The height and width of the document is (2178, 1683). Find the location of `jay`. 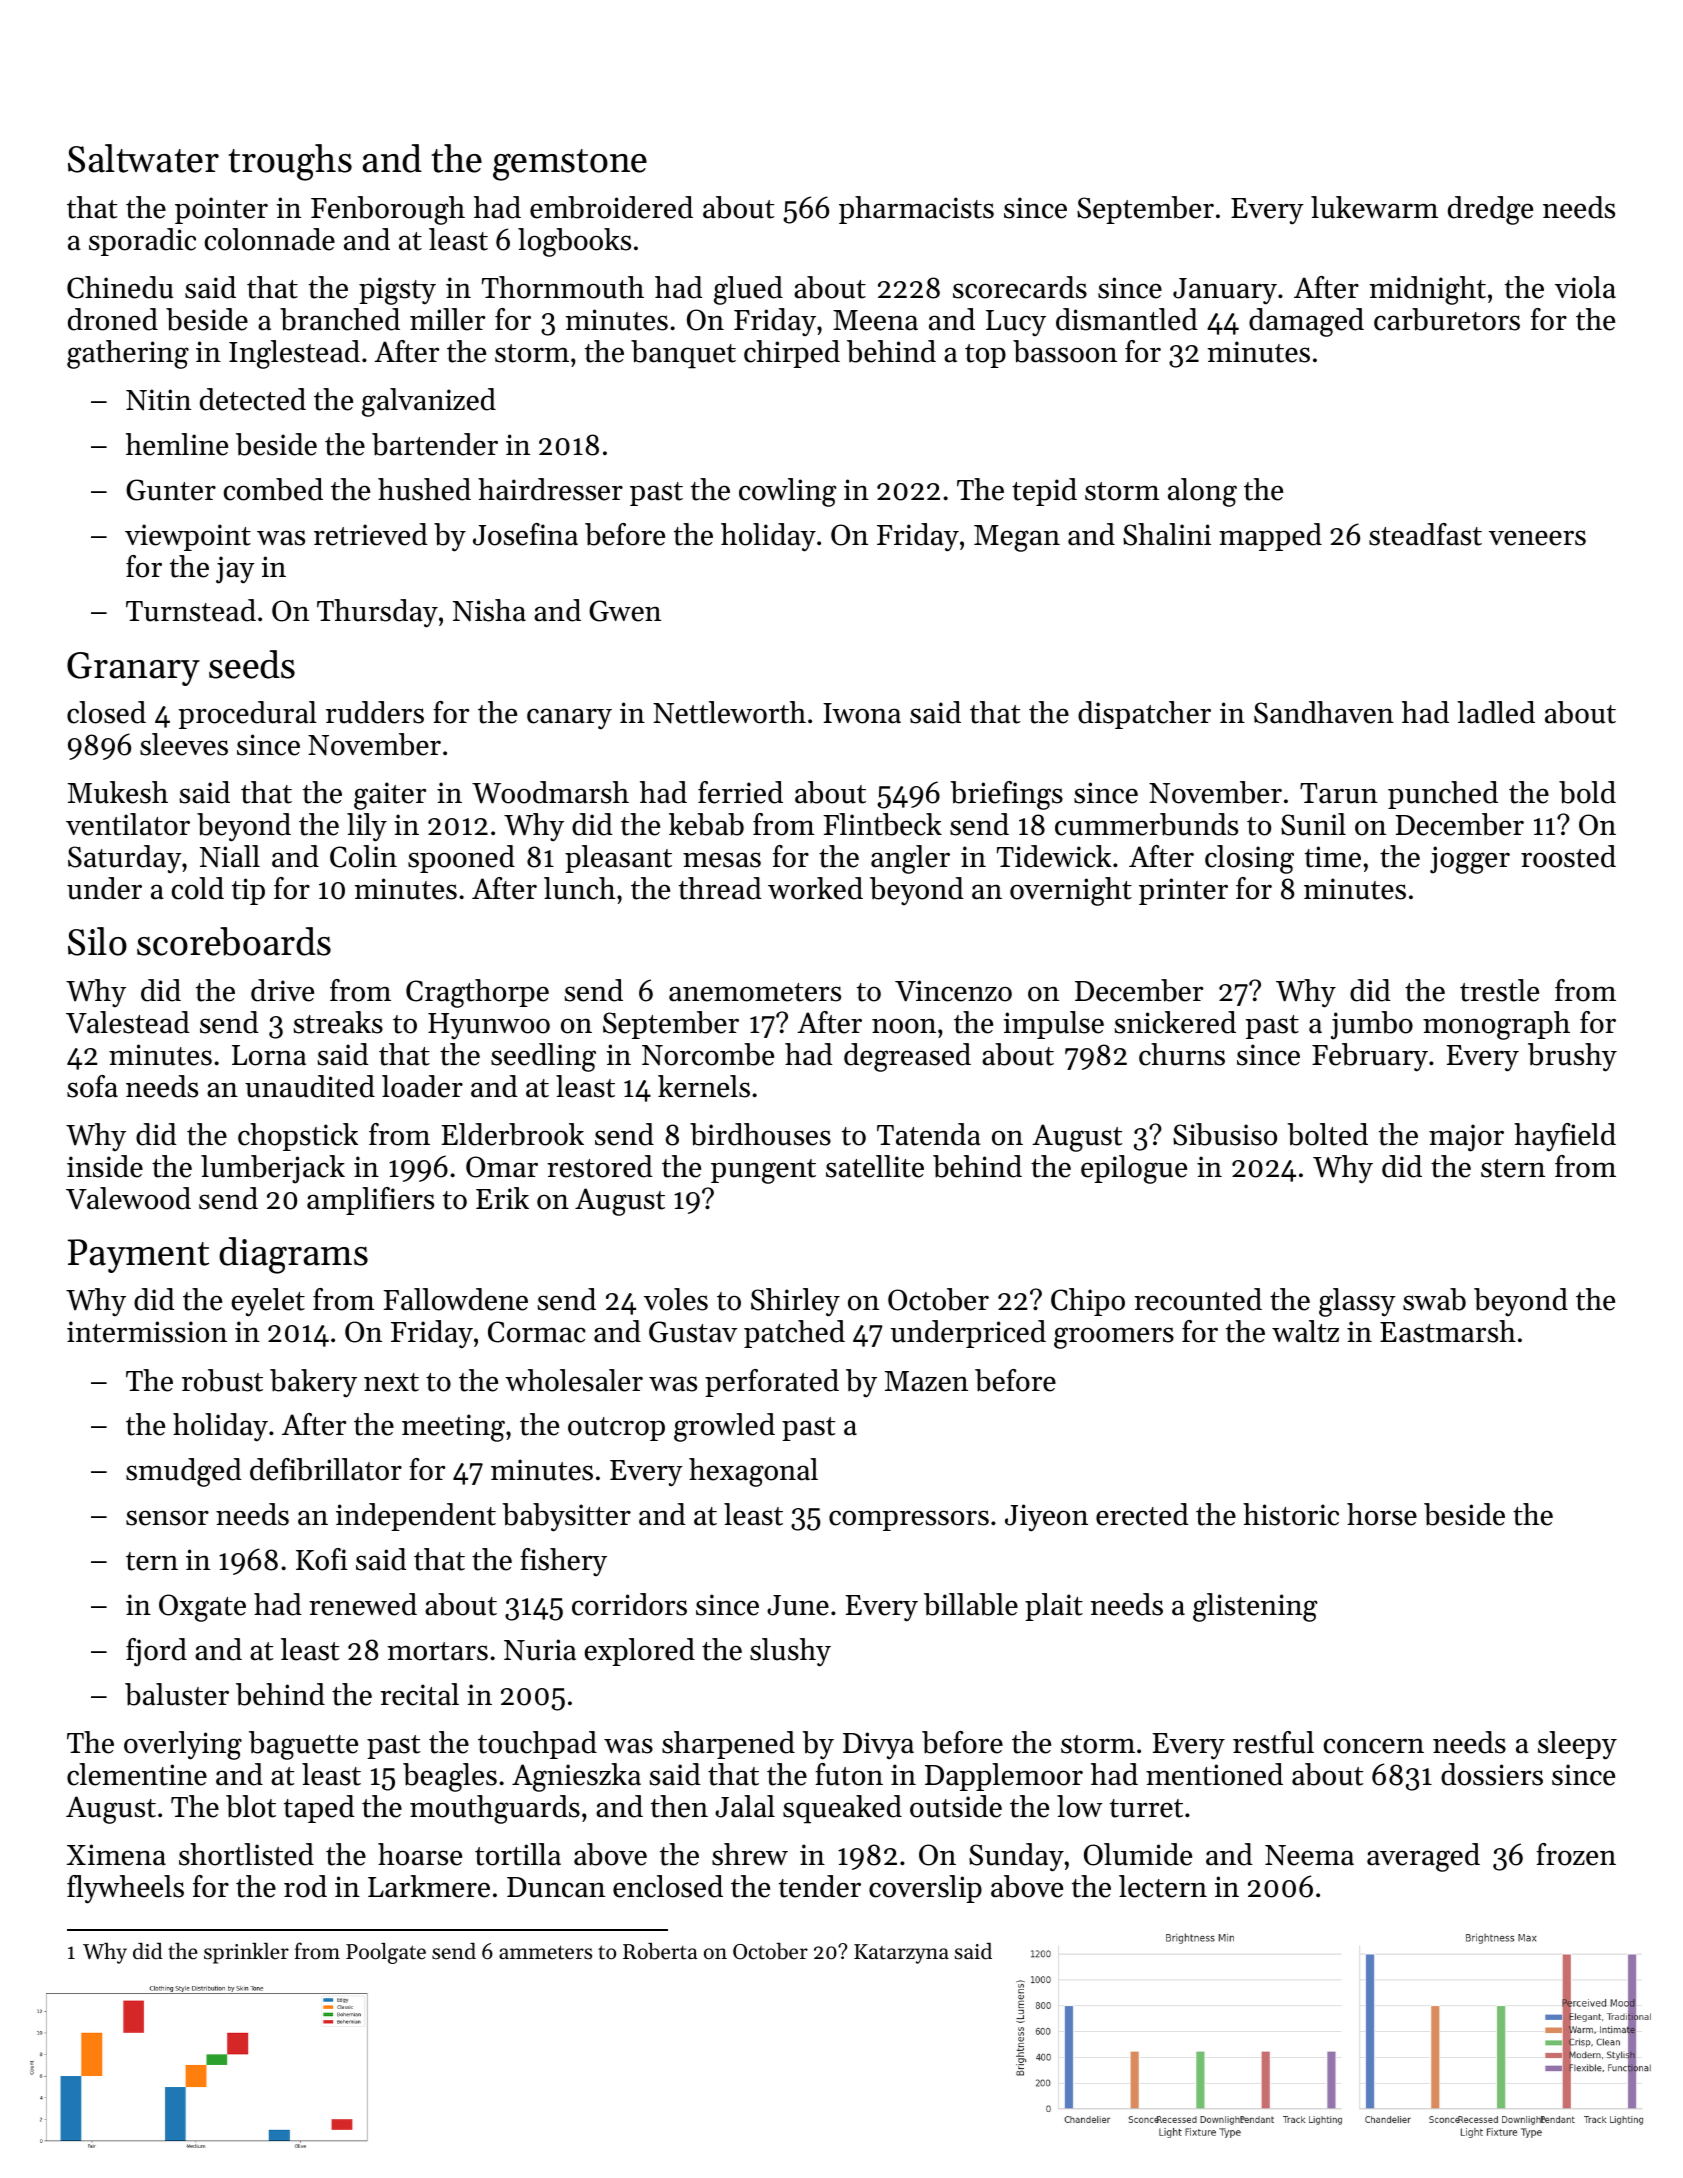

jay is located at coordinates (235, 570).
